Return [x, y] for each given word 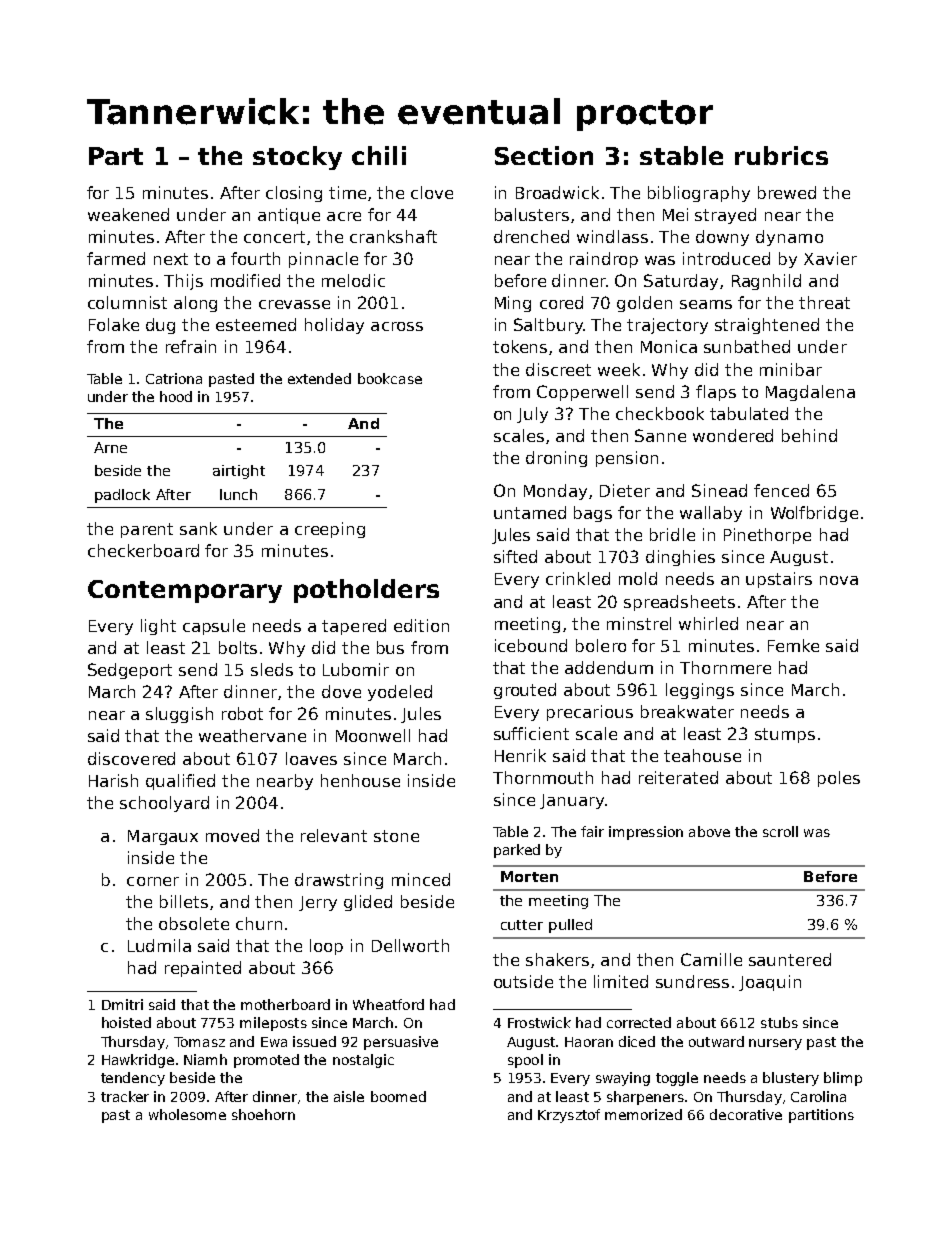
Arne [110, 447]
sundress [692, 981]
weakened [128, 214]
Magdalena [810, 393]
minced [421, 879]
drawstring [339, 881]
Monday [555, 492]
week [619, 369]
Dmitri [122, 1004]
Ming [513, 304]
